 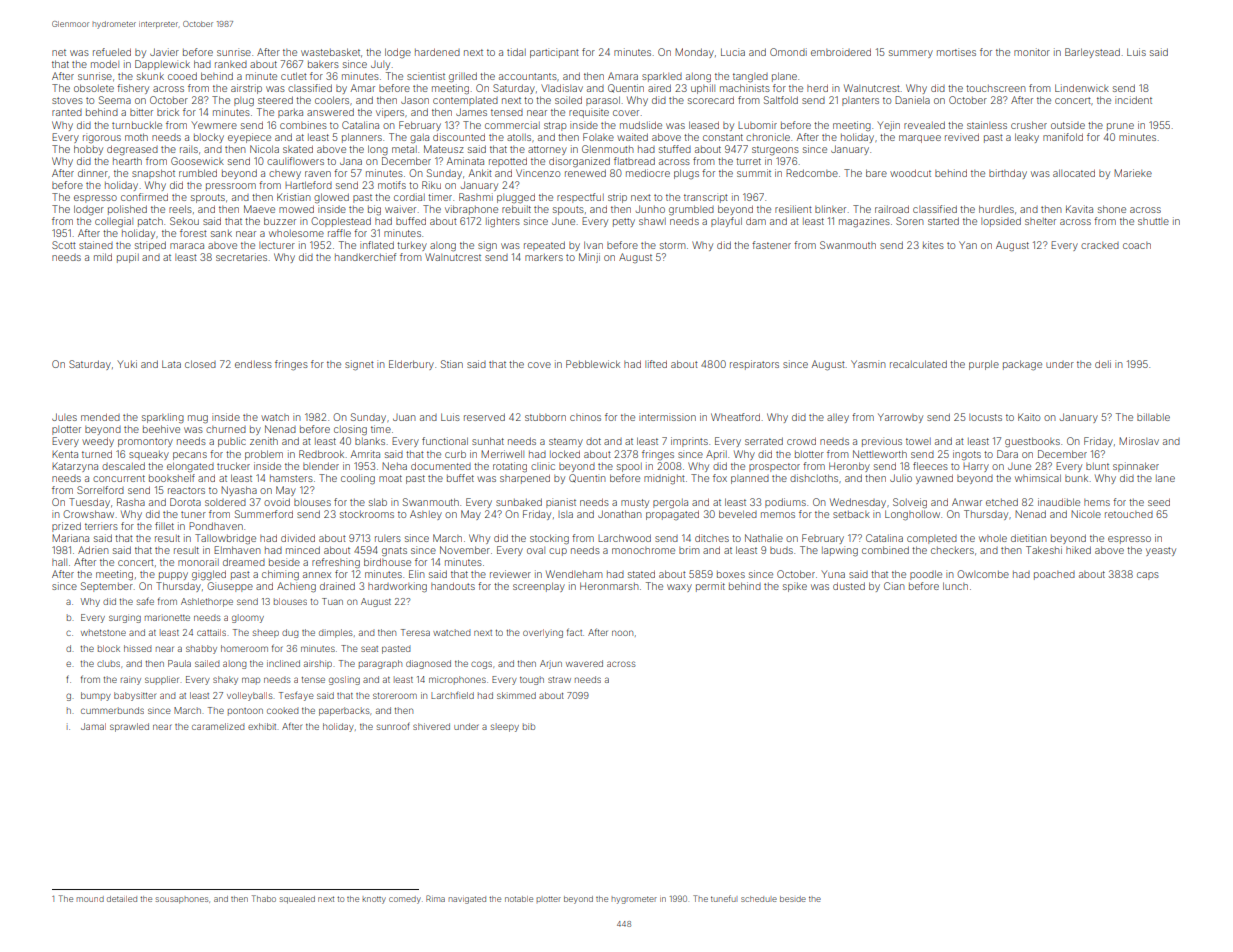 What do you see at coordinates (703, 89) in the screenshot?
I see `uphill` at bounding box center [703, 89].
